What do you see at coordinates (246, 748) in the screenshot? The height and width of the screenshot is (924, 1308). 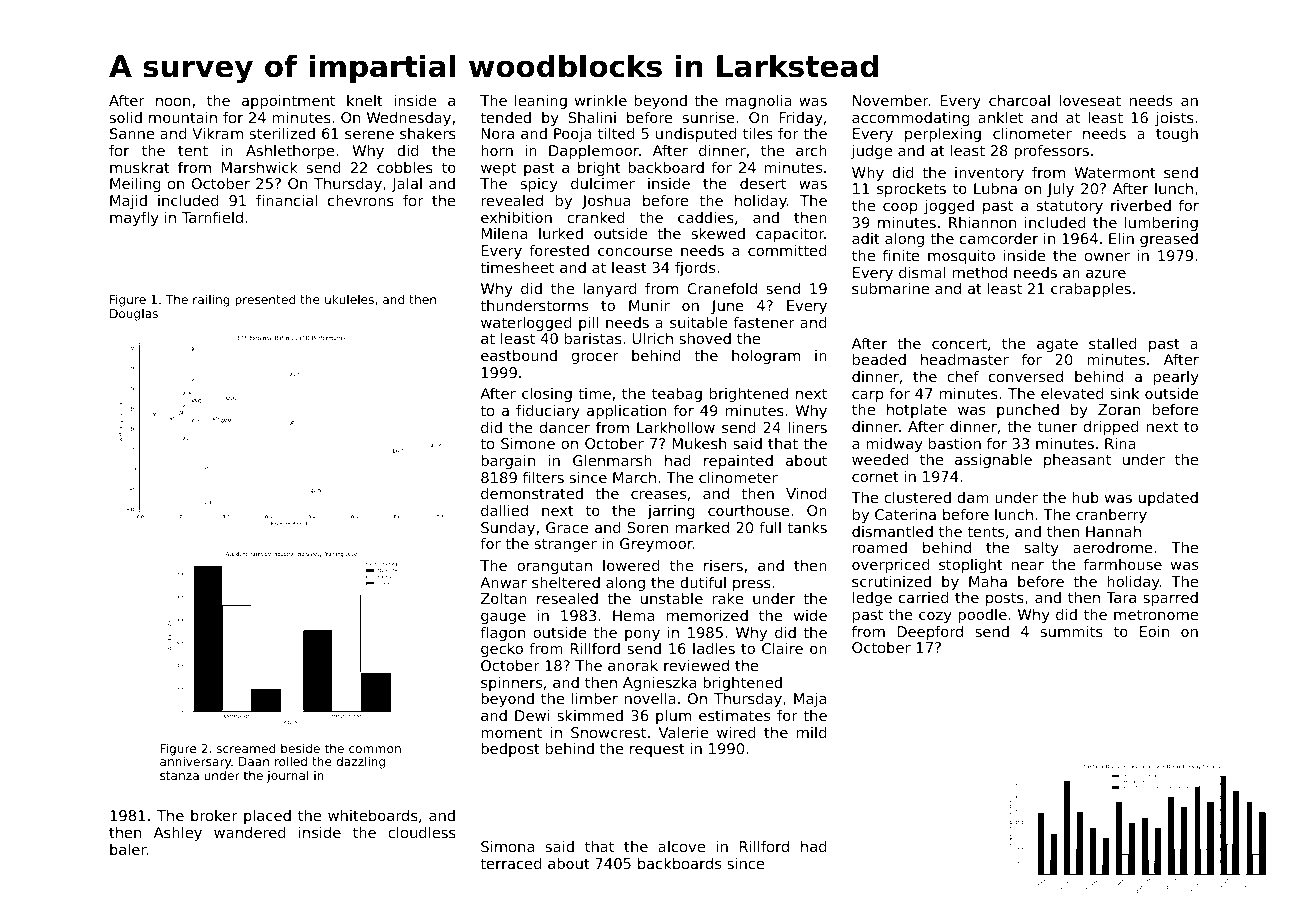 I see `screamed` at bounding box center [246, 748].
